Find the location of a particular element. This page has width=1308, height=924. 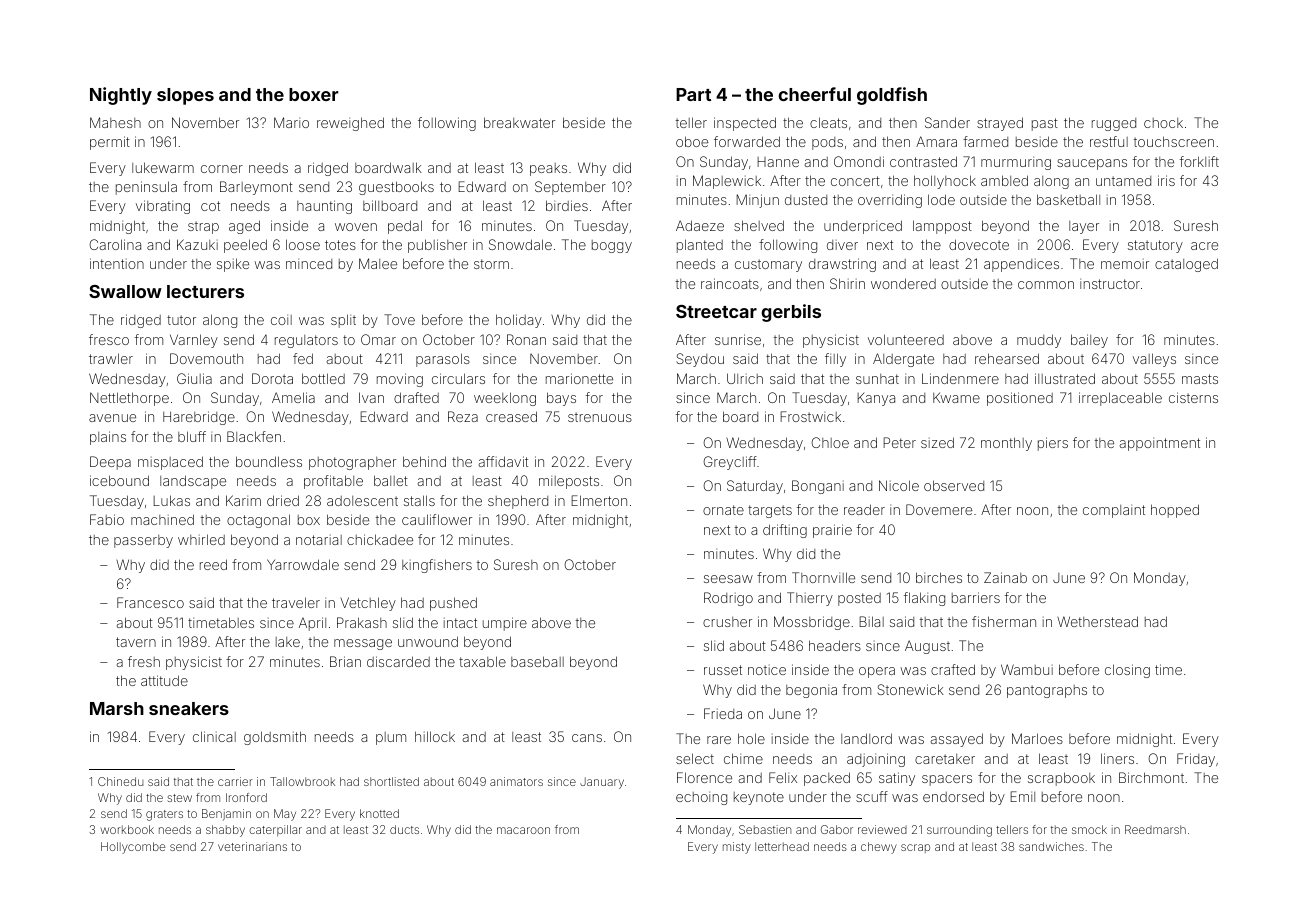

Saturday is located at coordinates (755, 487).
